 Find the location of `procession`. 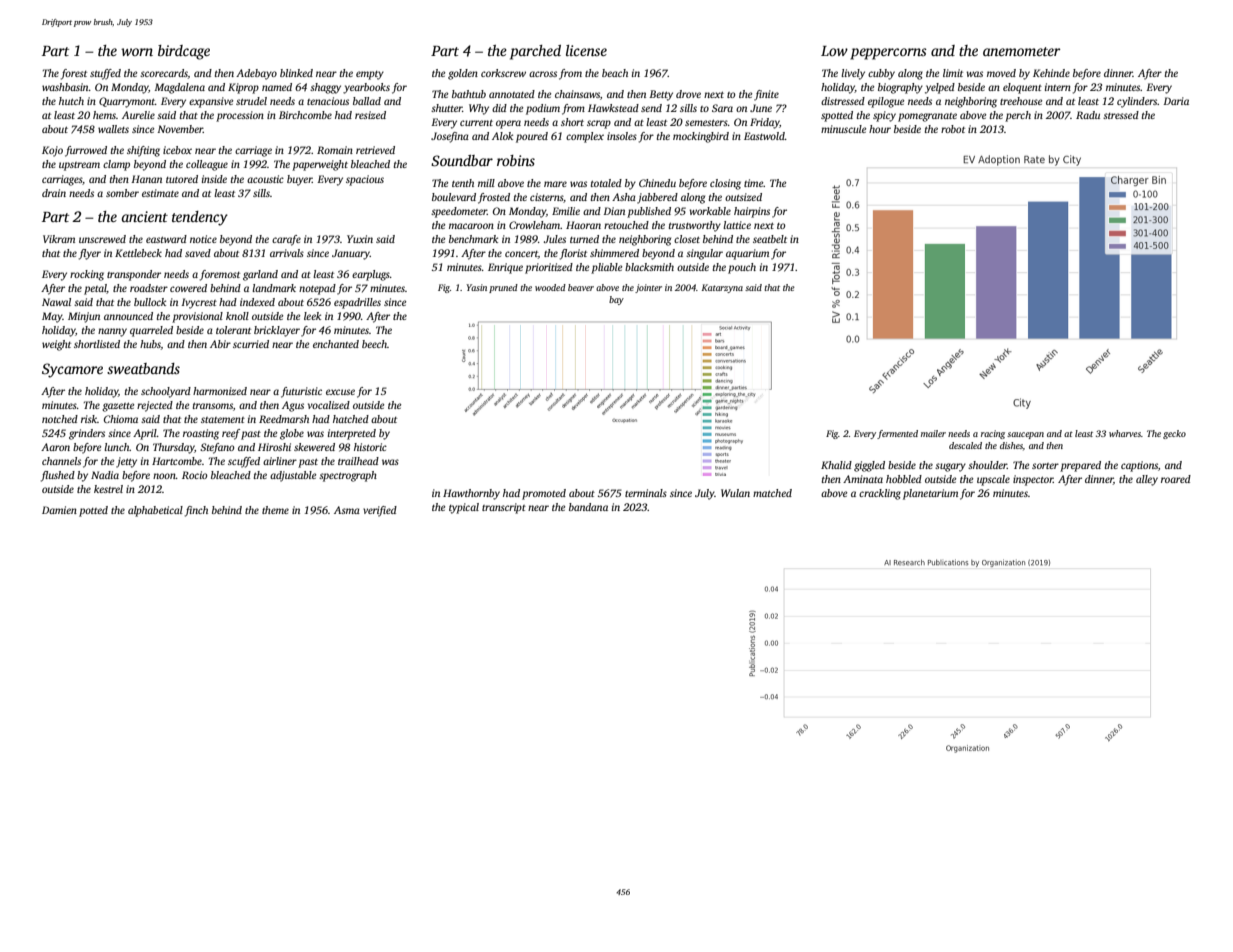

procession is located at coordinates (240, 116).
